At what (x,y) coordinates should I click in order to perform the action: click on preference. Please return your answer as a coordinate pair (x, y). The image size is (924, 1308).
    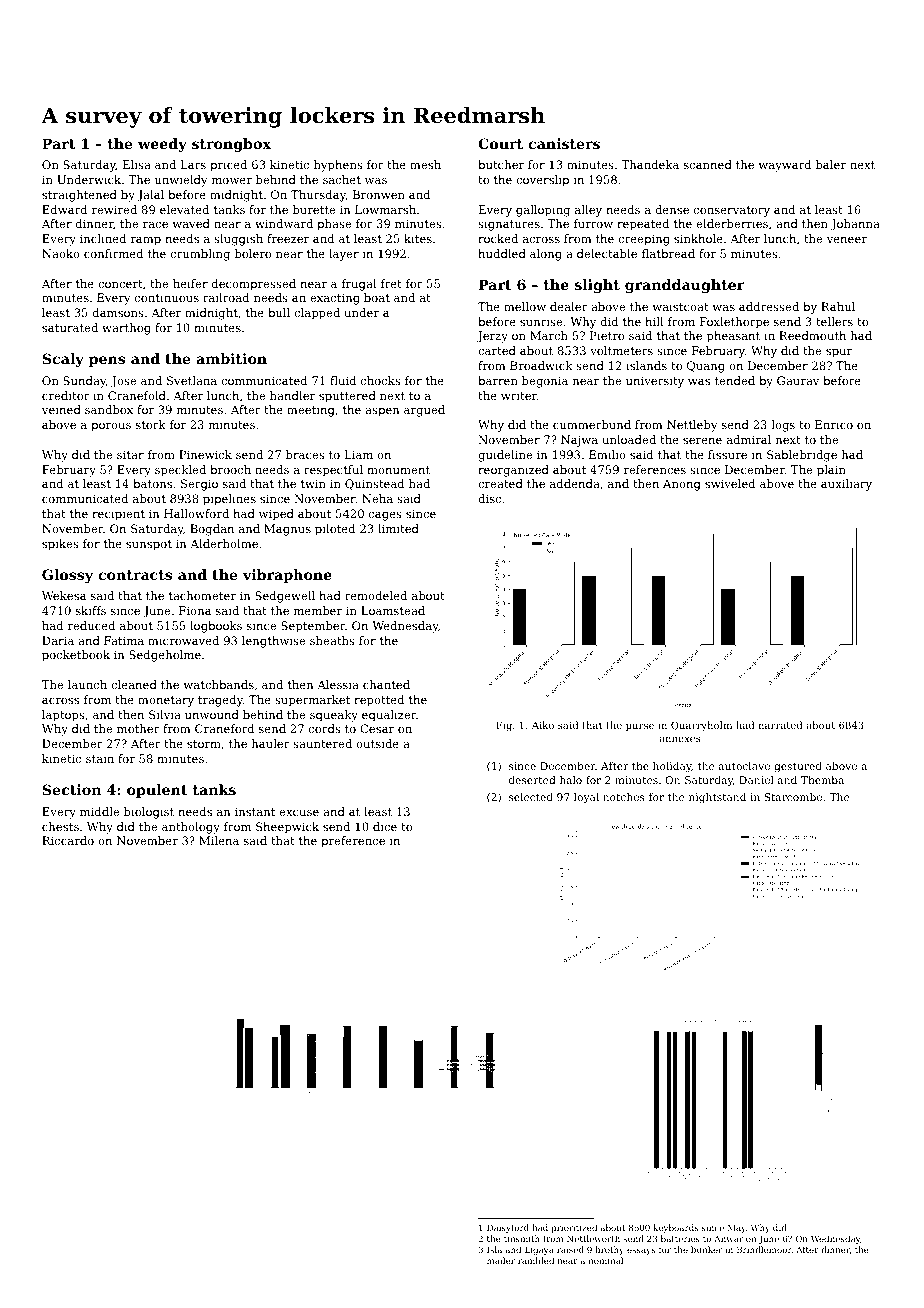
    Looking at the image, I should click on (353, 842).
